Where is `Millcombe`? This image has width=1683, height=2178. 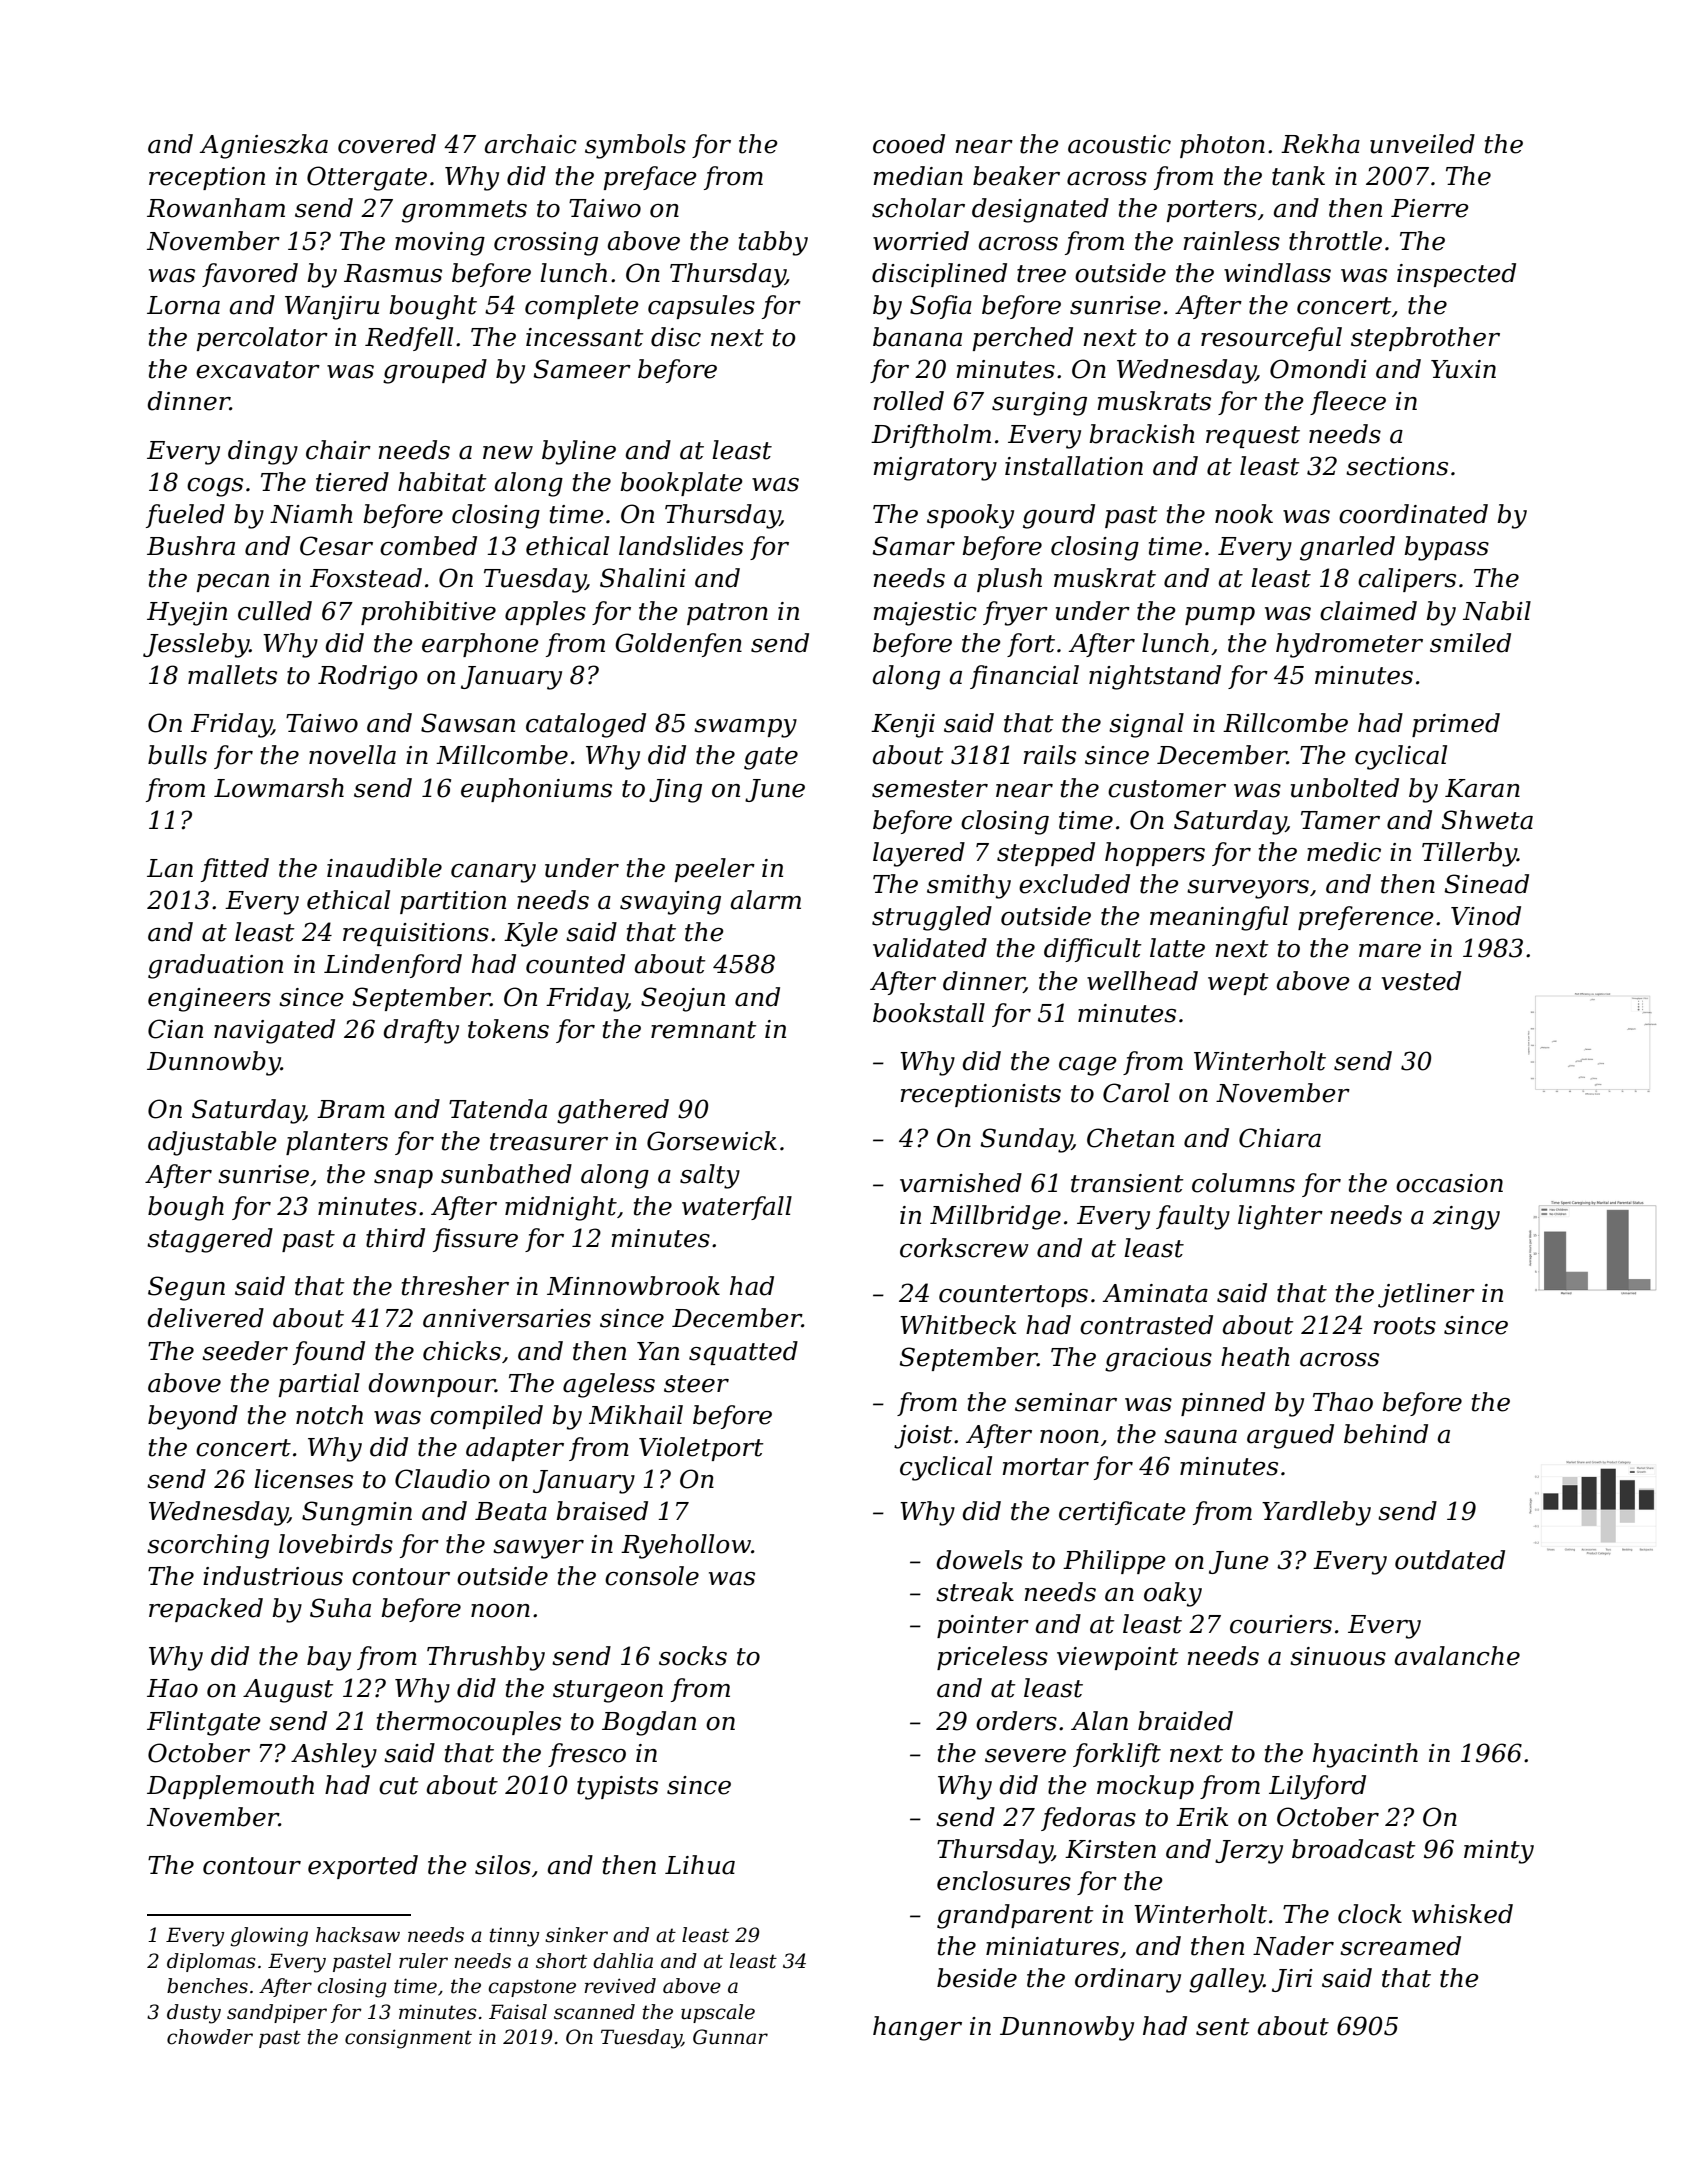
Millcombe is located at coordinates (502, 755).
